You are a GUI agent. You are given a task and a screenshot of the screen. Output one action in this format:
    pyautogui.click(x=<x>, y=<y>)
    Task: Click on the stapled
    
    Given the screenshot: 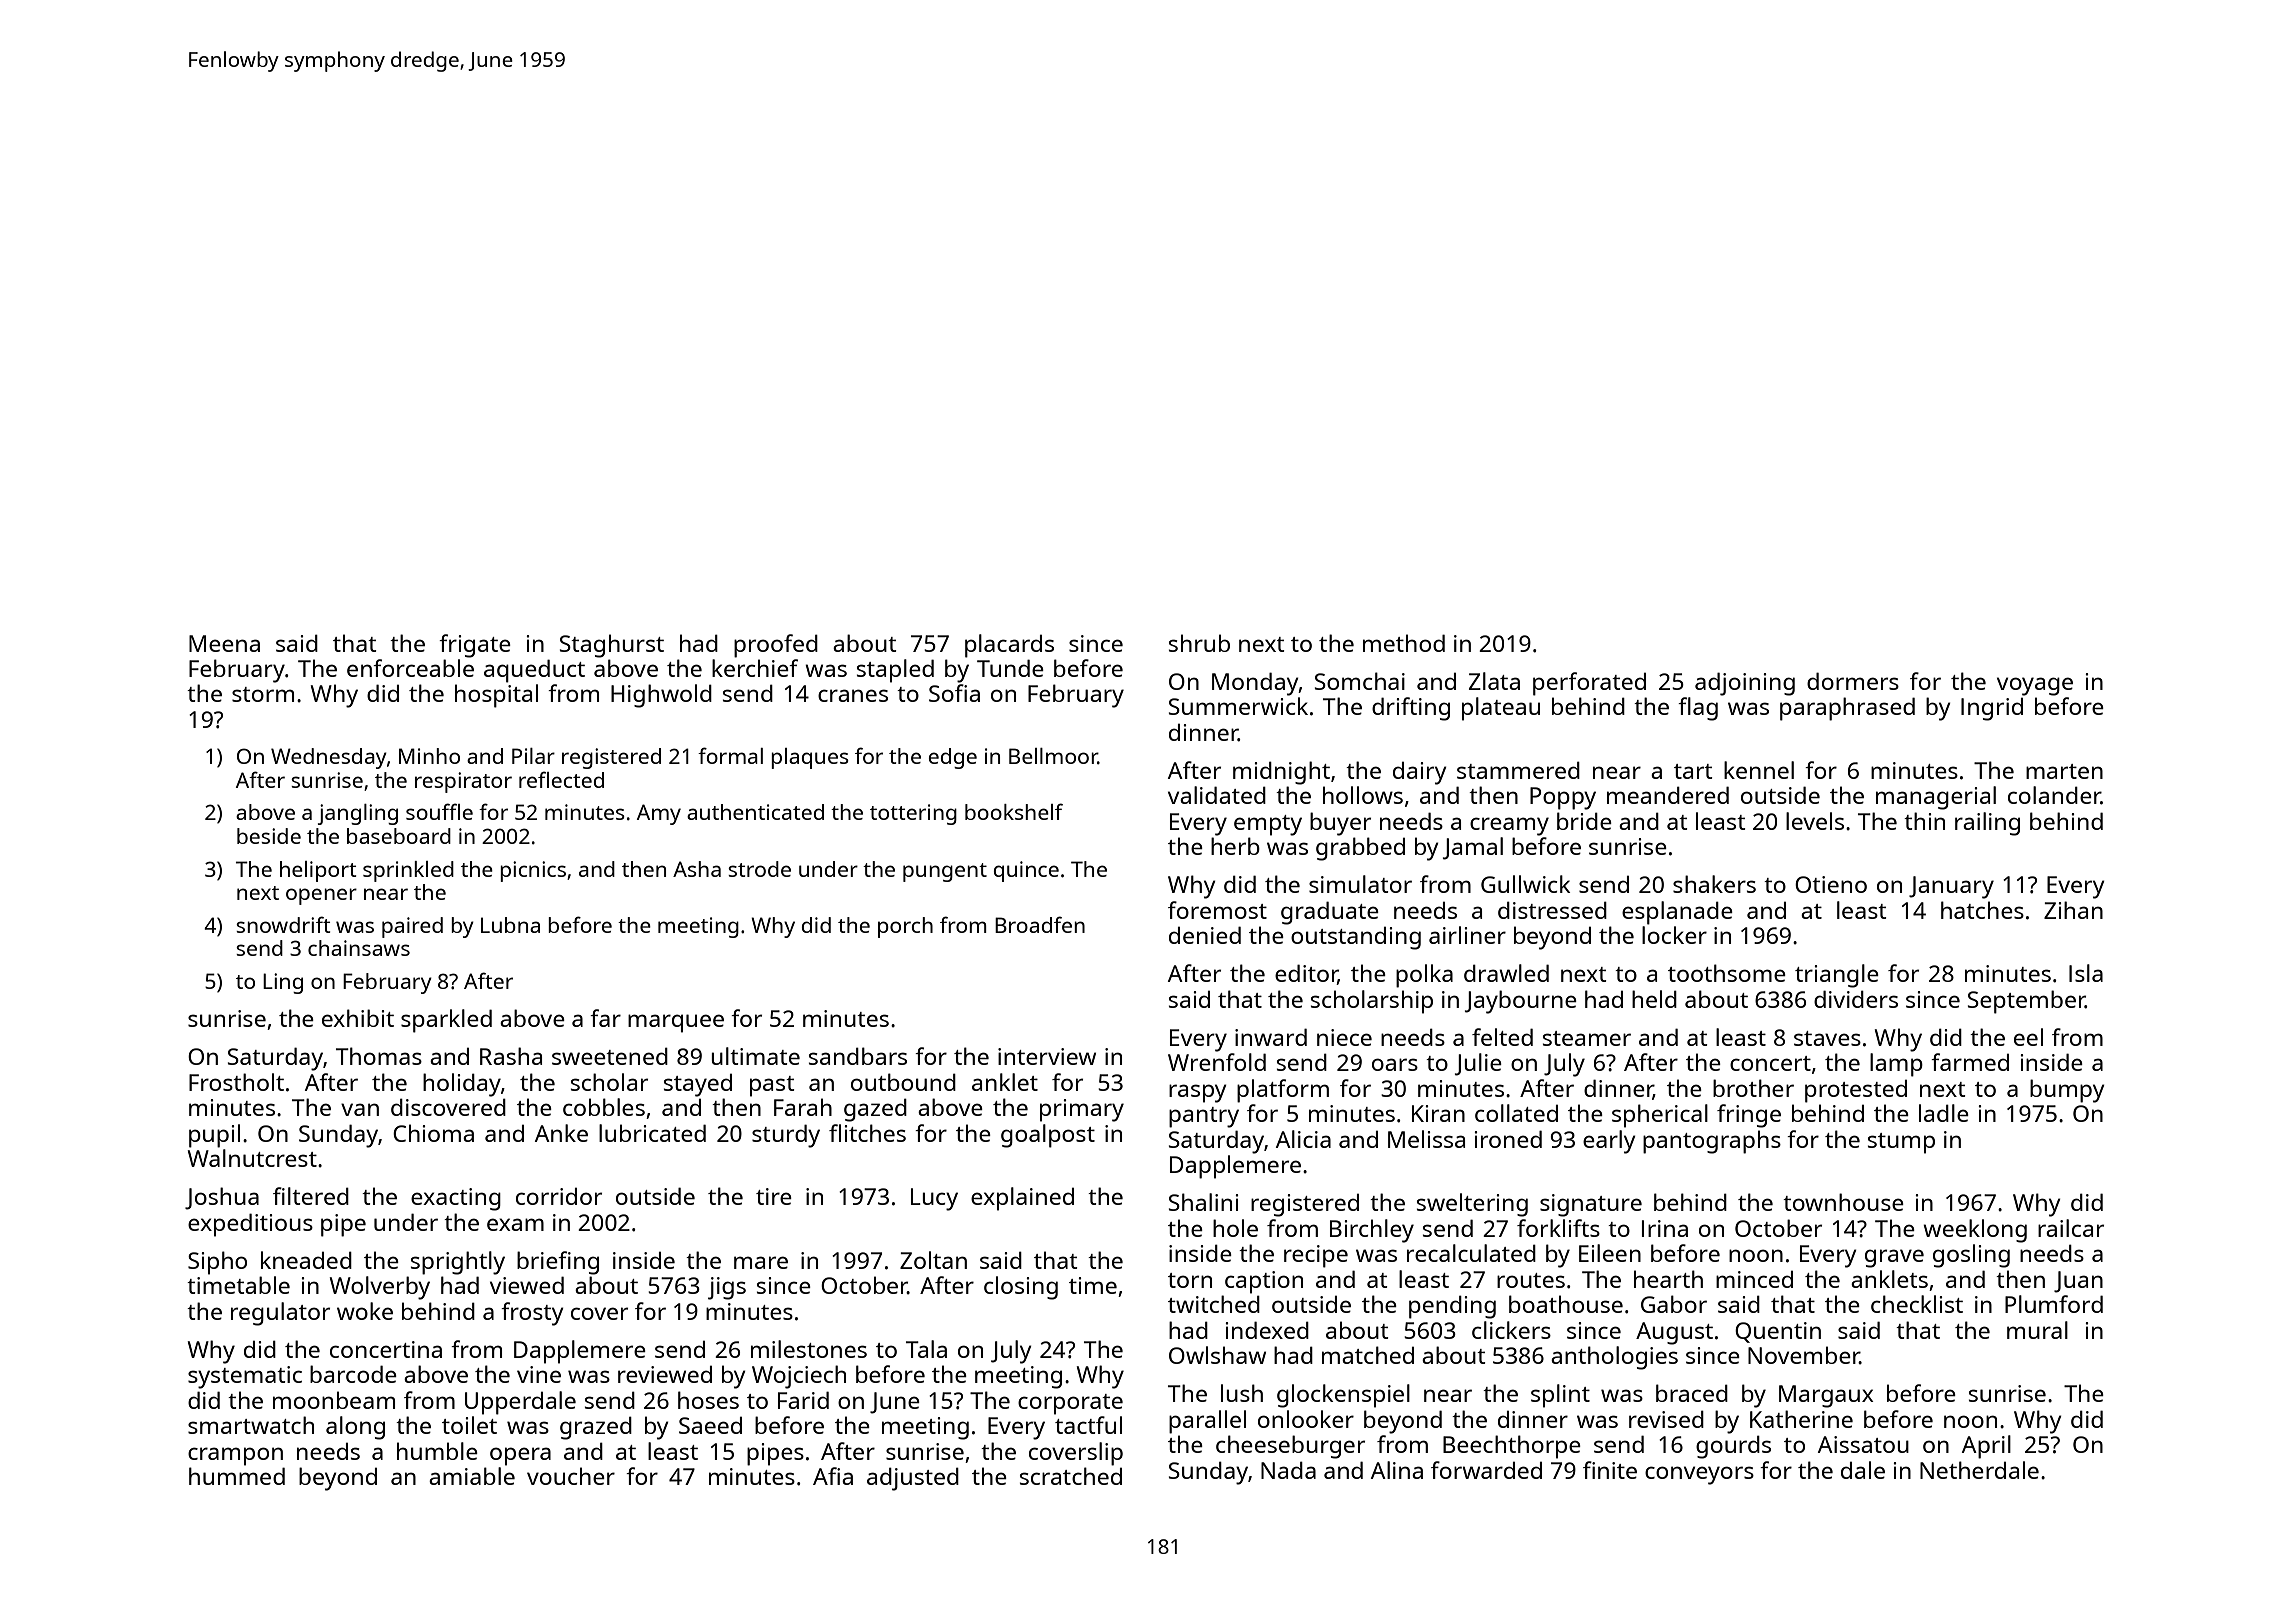 What is the action you would take?
    pyautogui.click(x=895, y=671)
